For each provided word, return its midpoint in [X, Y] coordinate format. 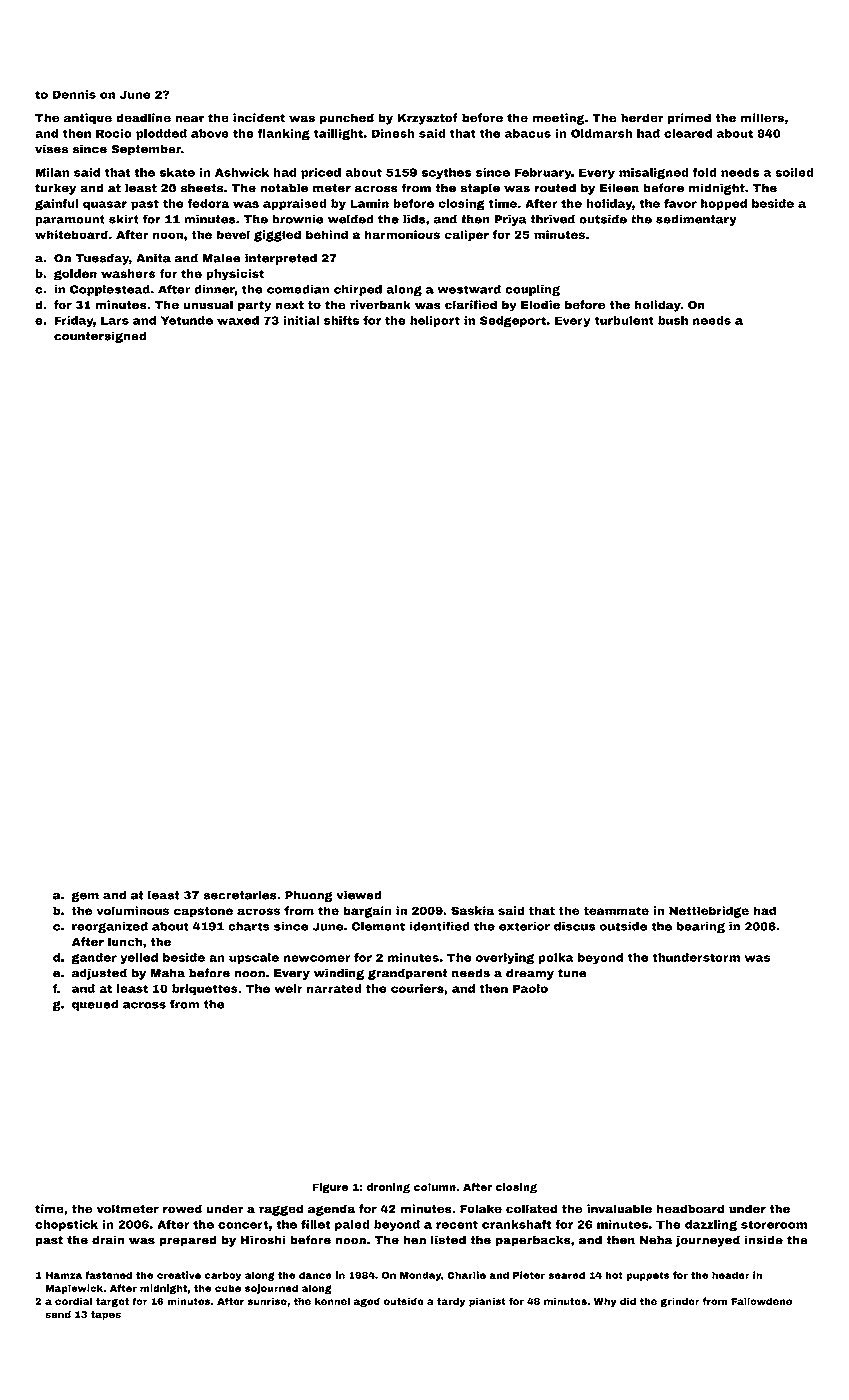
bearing [701, 927]
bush [673, 320]
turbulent [624, 320]
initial [301, 320]
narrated [334, 988]
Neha [656, 1240]
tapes [106, 1315]
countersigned [100, 337]
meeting [558, 119]
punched [347, 119]
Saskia [472, 910]
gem [85, 897]
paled [352, 1225]
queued [95, 1005]
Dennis [74, 94]
